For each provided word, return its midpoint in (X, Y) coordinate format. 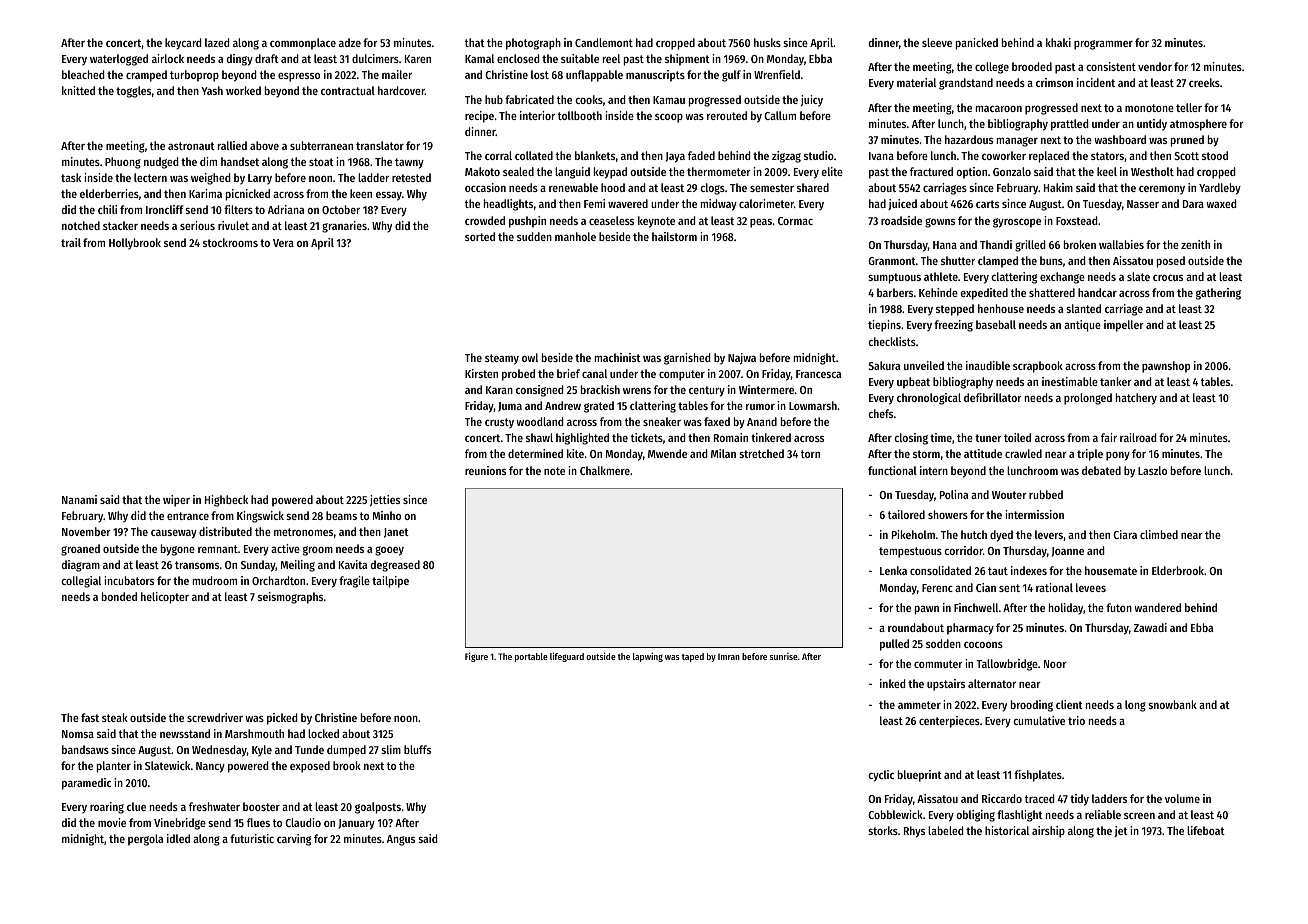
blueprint (920, 776)
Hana (945, 245)
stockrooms (230, 242)
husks (767, 42)
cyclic (881, 776)
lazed (217, 42)
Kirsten (481, 373)
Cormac (795, 221)
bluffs (417, 749)
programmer (1103, 45)
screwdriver (215, 717)
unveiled (924, 365)
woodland (540, 421)
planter (114, 767)
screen (1139, 816)
